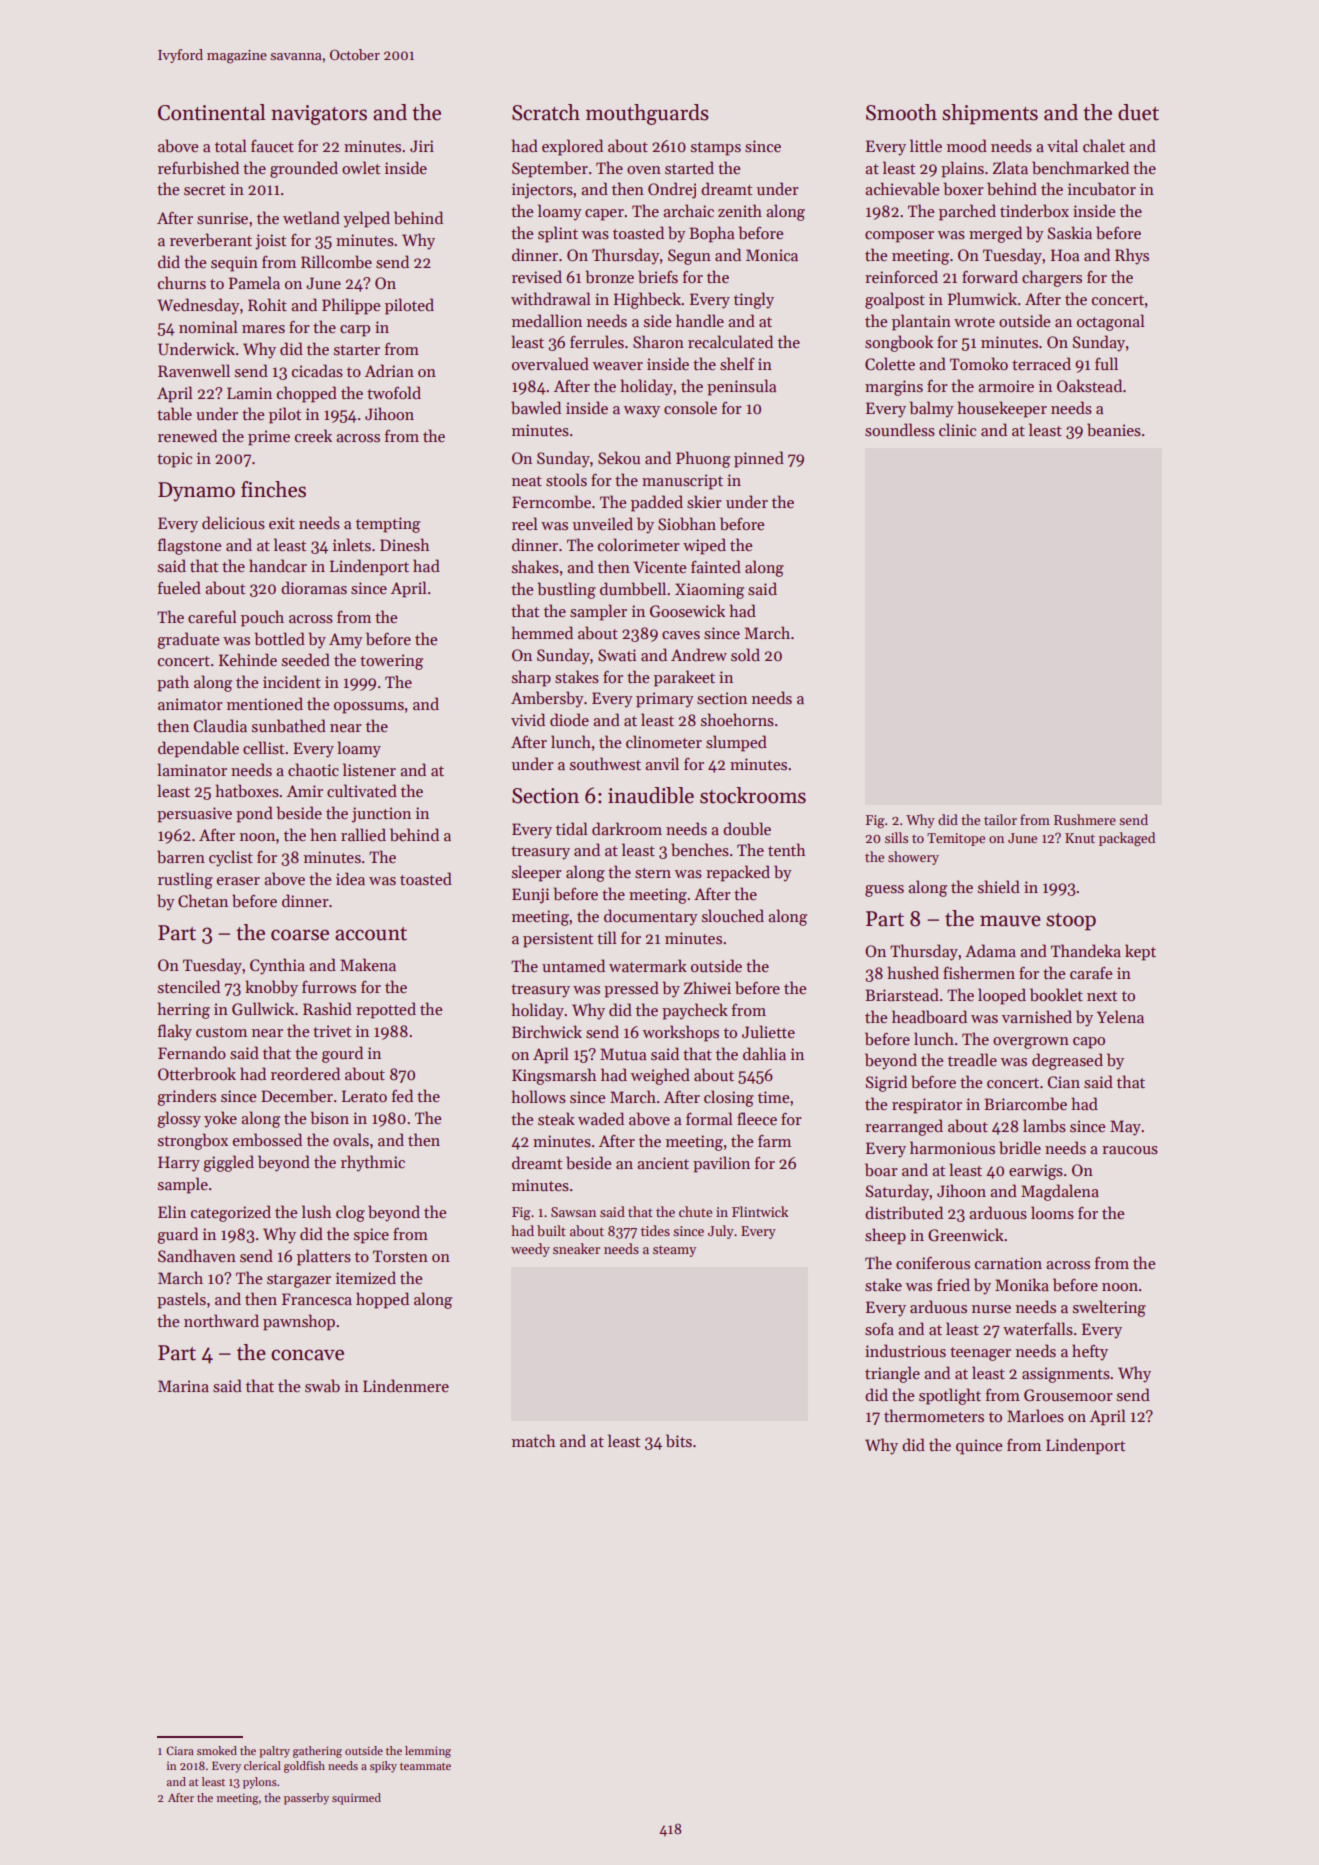 The width and height of the image is (1319, 1865). What do you see at coordinates (183, 1386) in the image?
I see `Marina` at bounding box center [183, 1386].
